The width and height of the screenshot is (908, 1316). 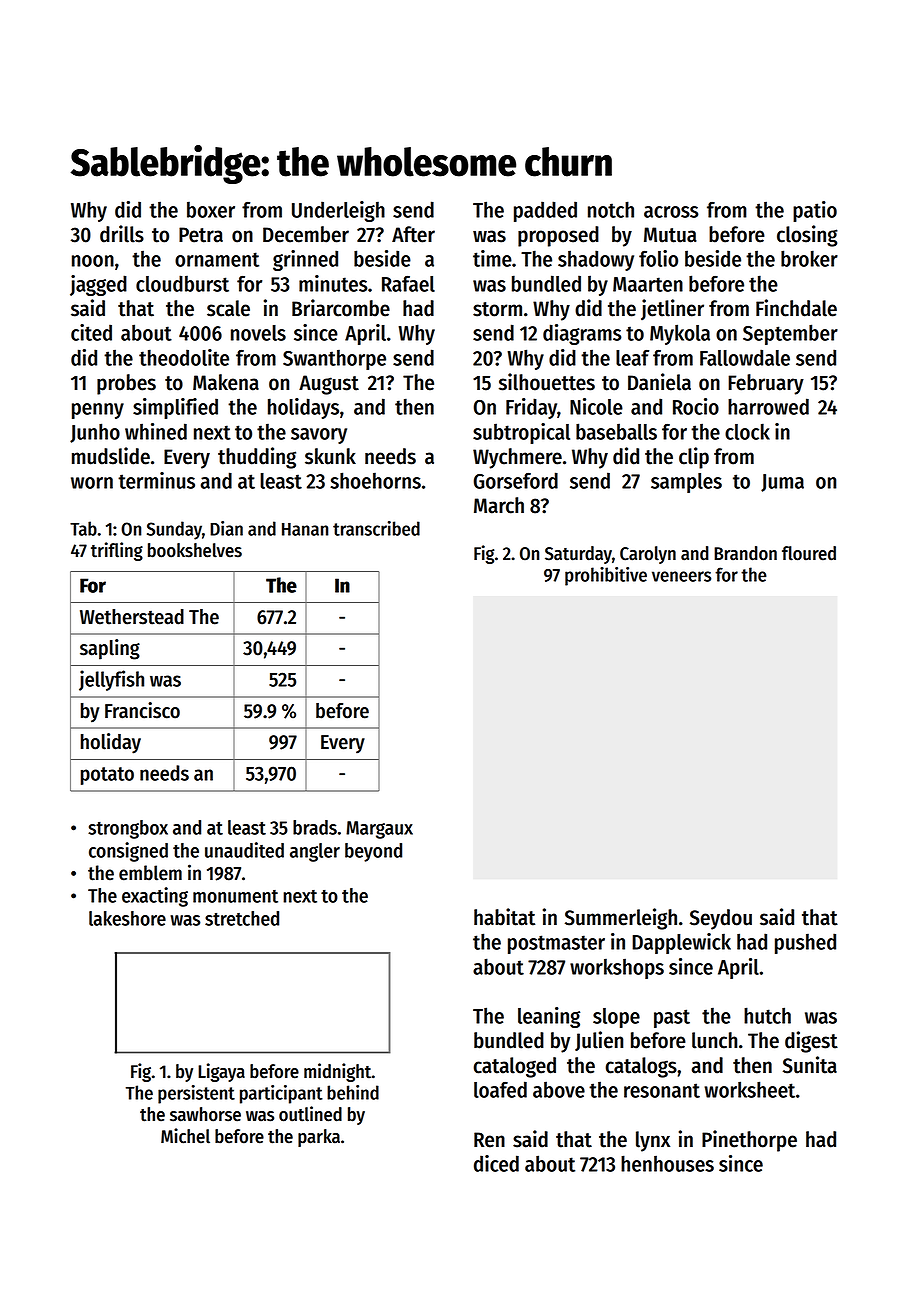 What do you see at coordinates (545, 211) in the screenshot?
I see `padded` at bounding box center [545, 211].
